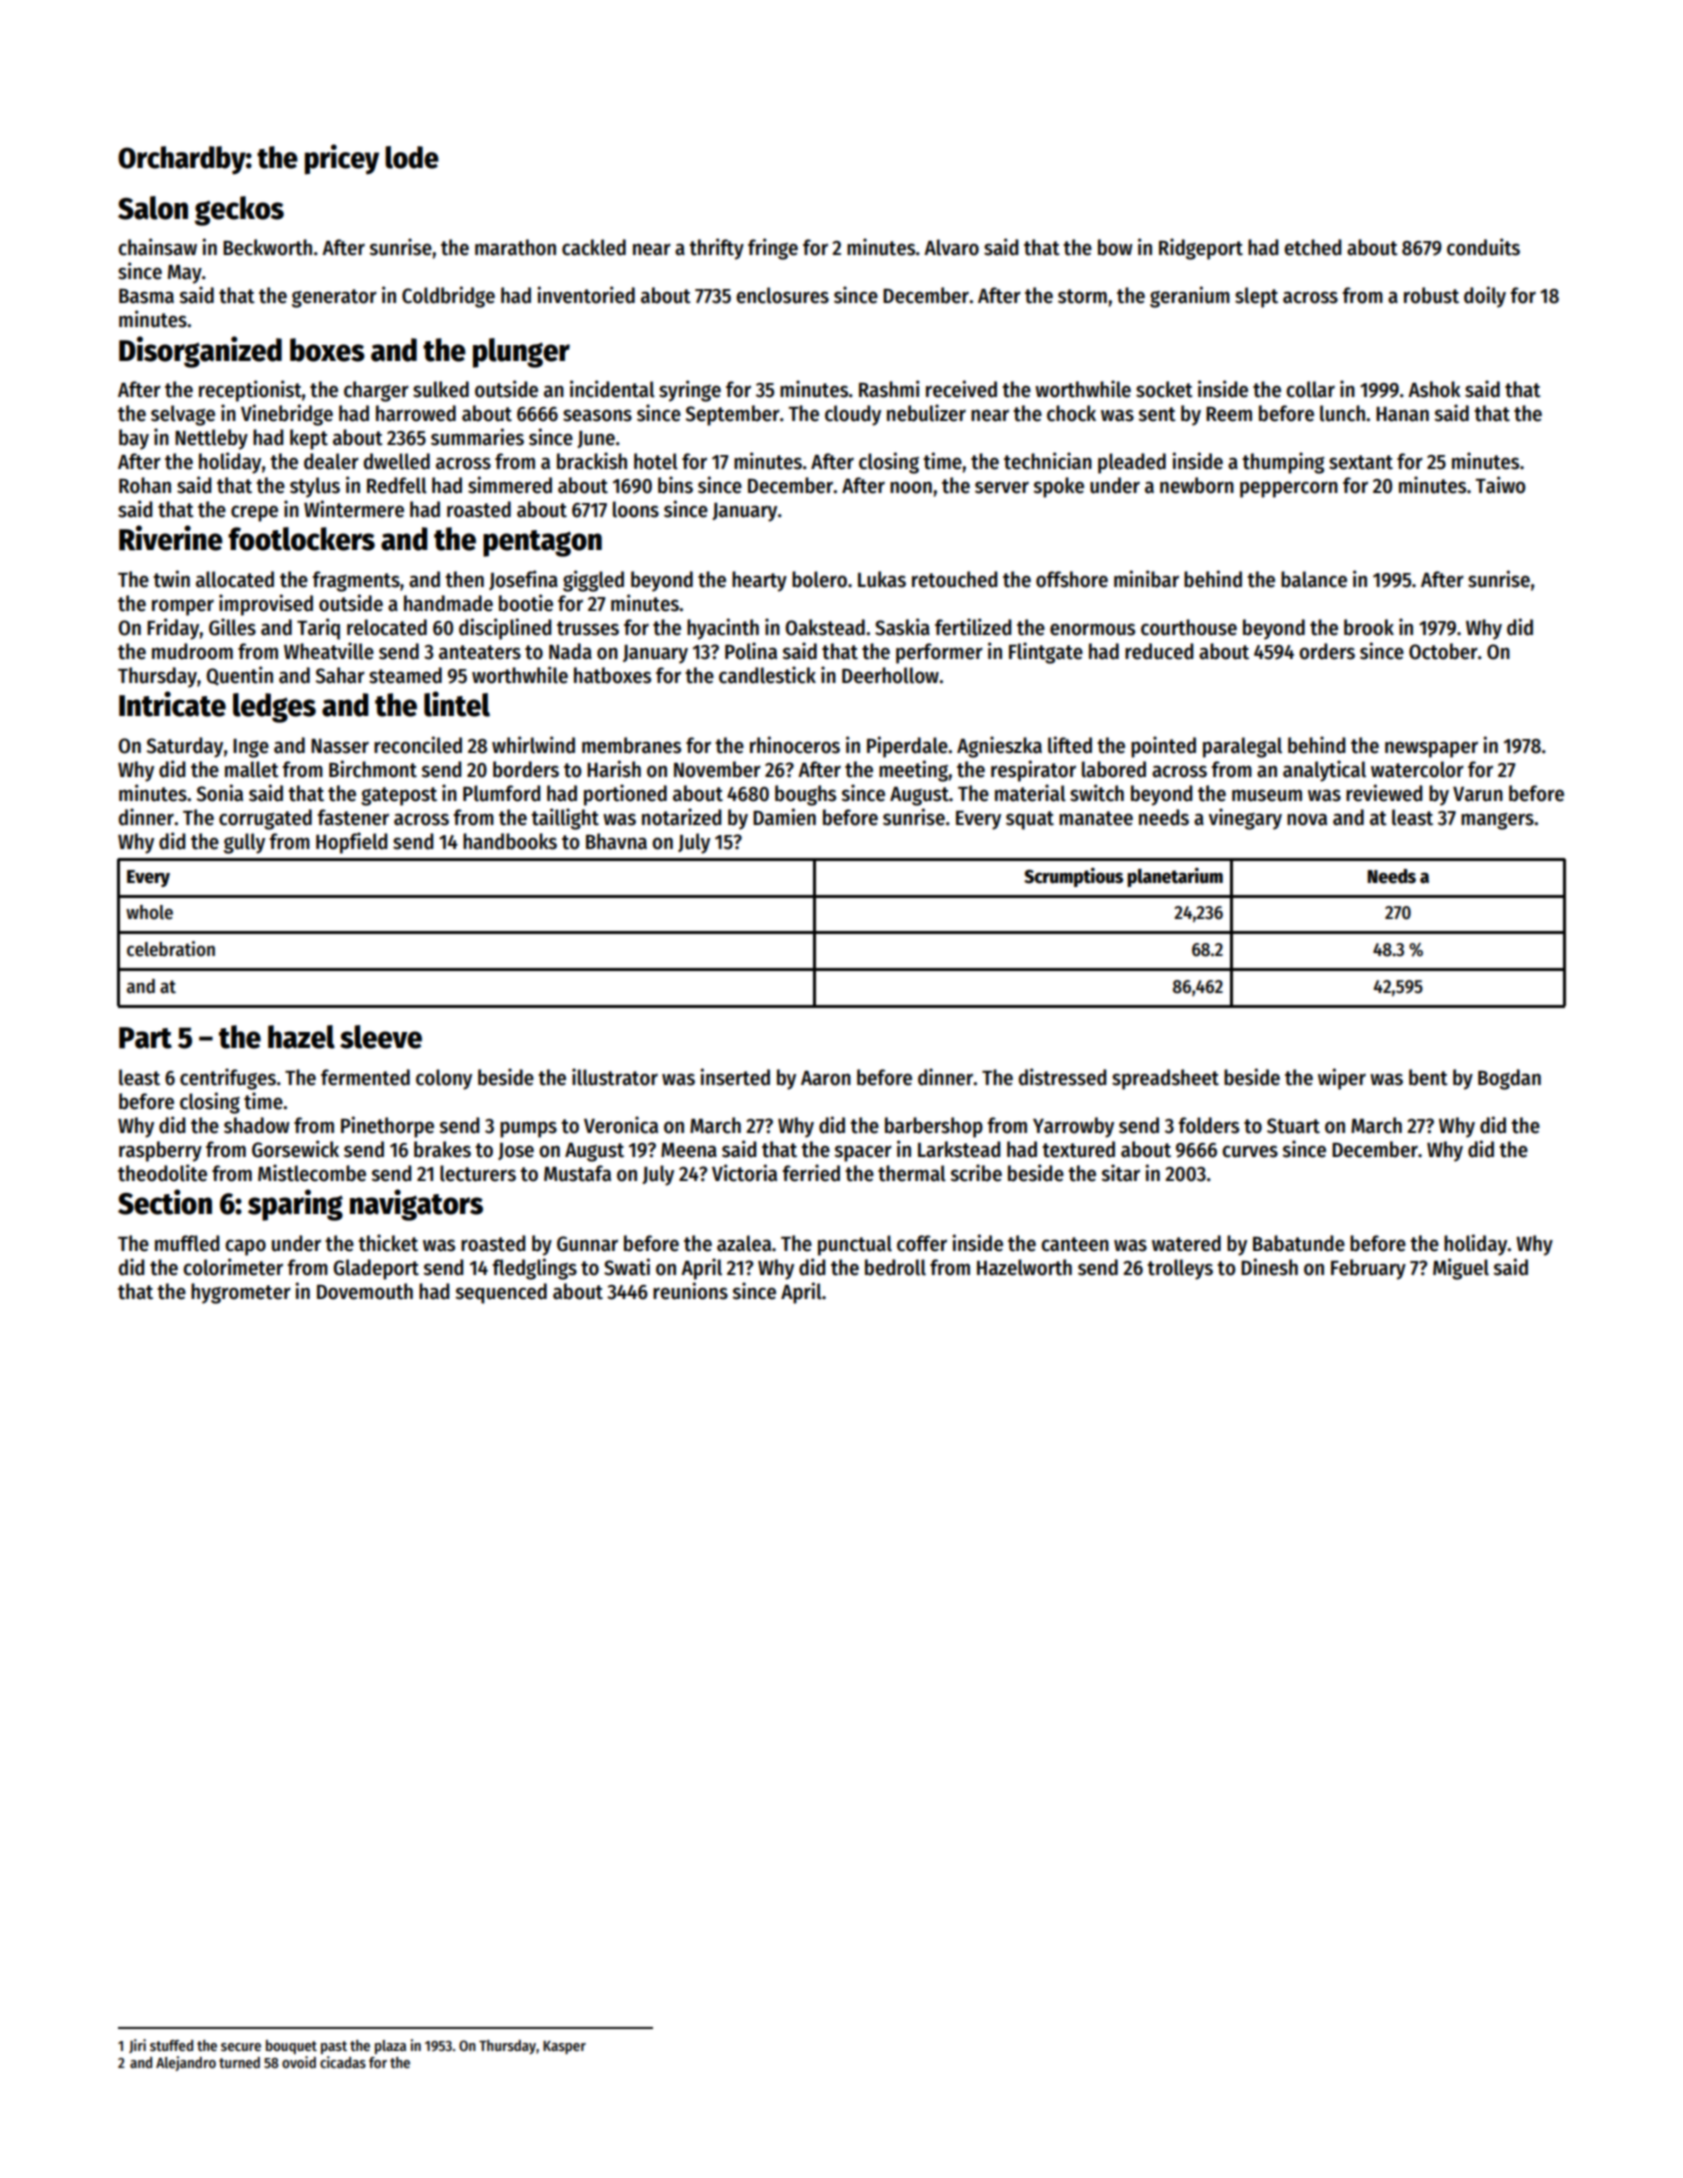 The height and width of the page is (2178, 1683). I want to click on bay, so click(134, 439).
